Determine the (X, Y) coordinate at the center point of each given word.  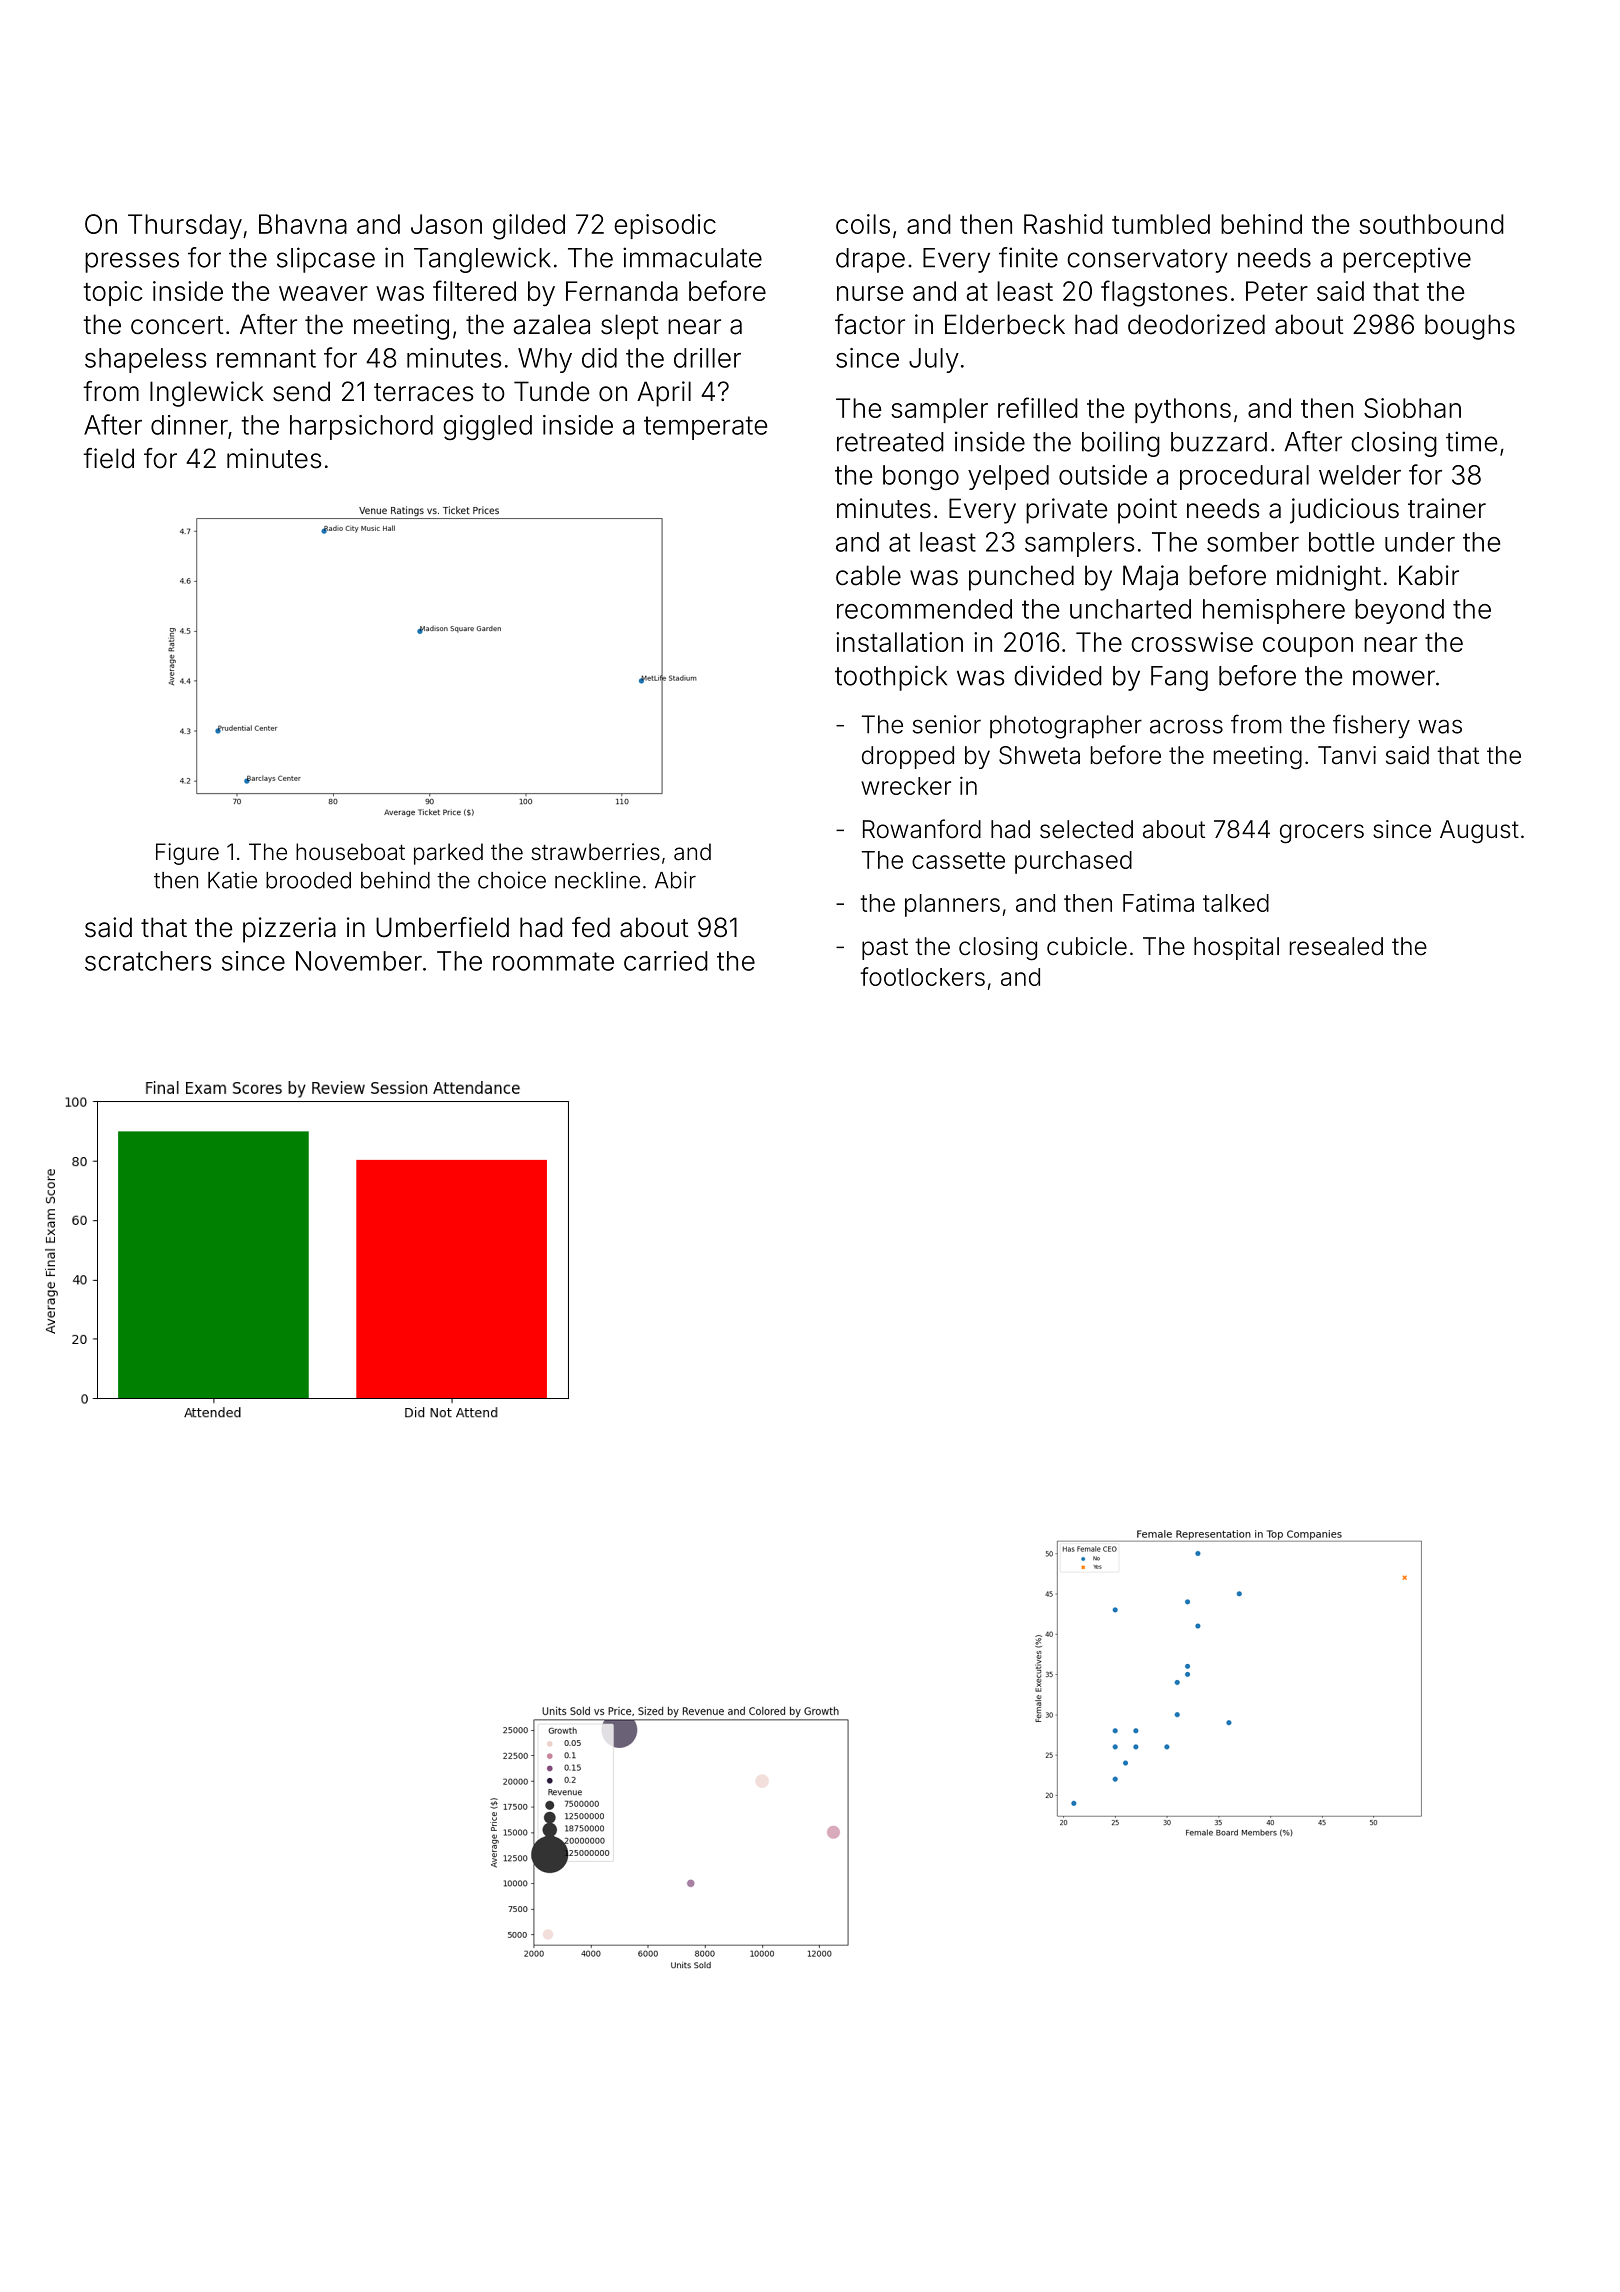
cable (868, 575)
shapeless (145, 360)
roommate (553, 961)
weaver (323, 293)
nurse (870, 293)
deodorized (1196, 324)
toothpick (891, 678)
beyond (1399, 611)
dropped (908, 757)
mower (1394, 678)
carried (666, 961)
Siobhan (1412, 408)
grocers (1322, 834)
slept (630, 327)
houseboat (350, 852)
